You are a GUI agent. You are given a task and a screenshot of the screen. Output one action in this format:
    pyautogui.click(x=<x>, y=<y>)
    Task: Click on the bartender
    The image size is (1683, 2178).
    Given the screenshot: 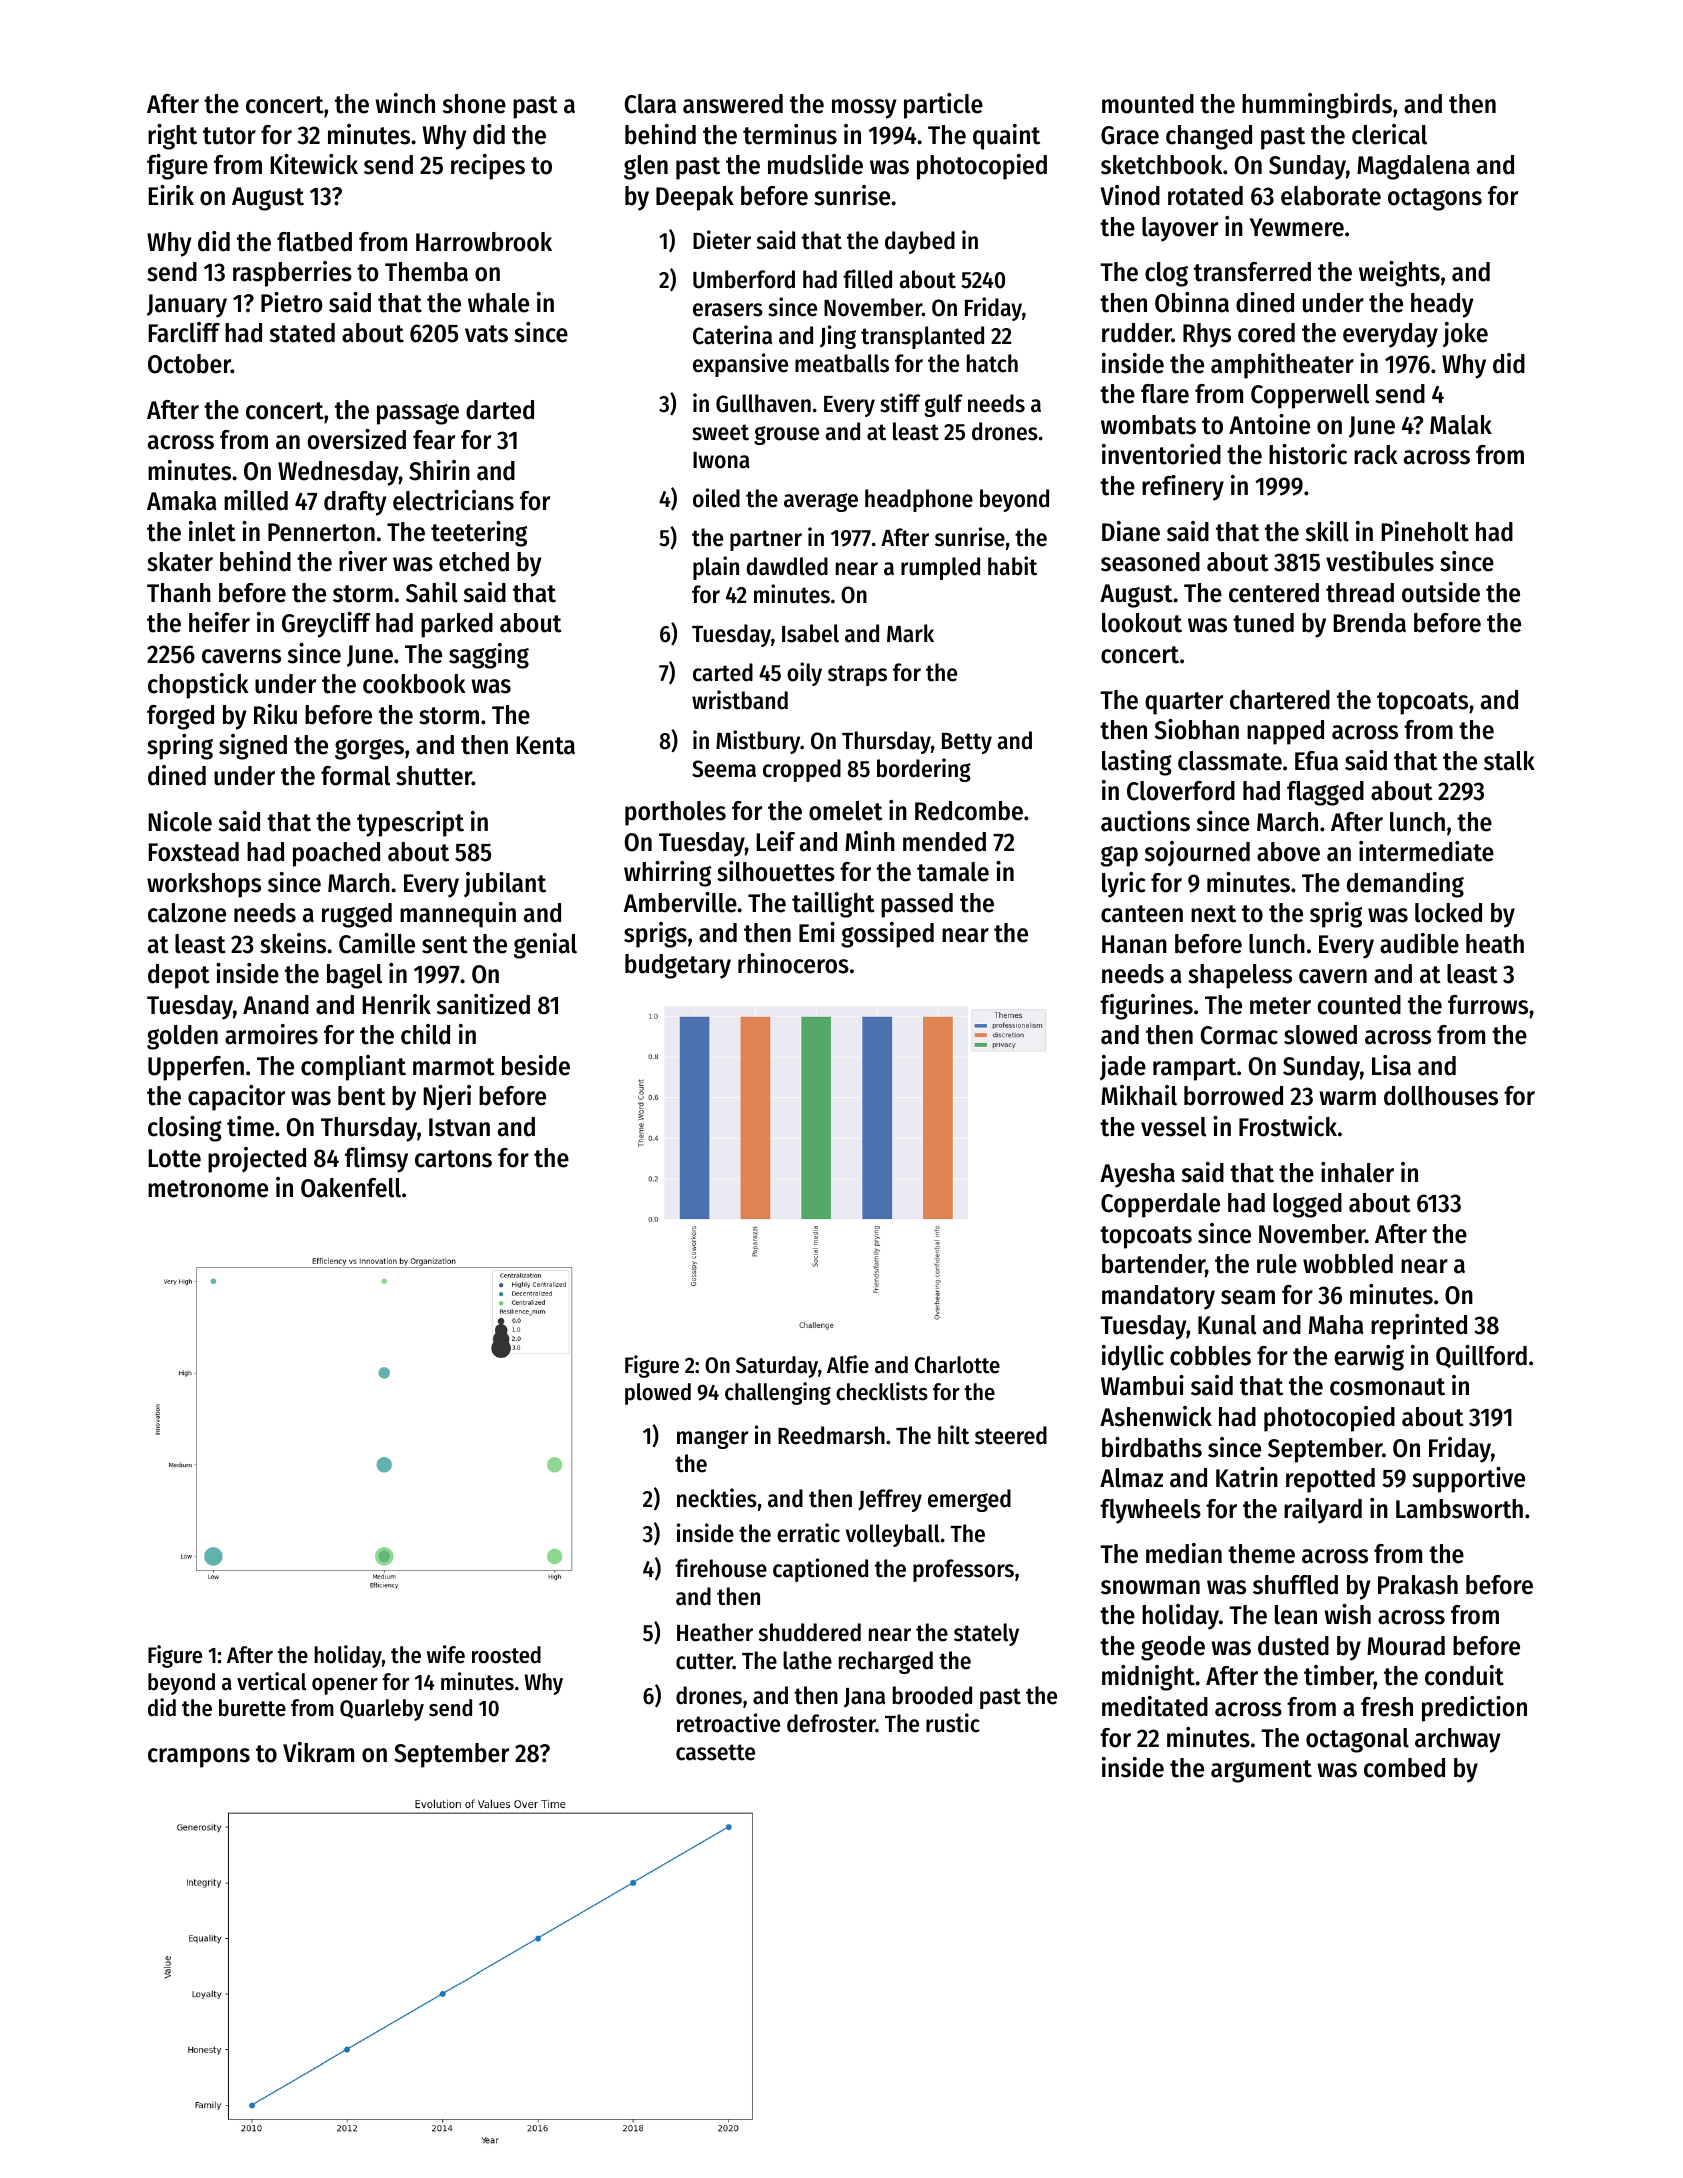 What is the action you would take?
    pyautogui.click(x=1153, y=1265)
